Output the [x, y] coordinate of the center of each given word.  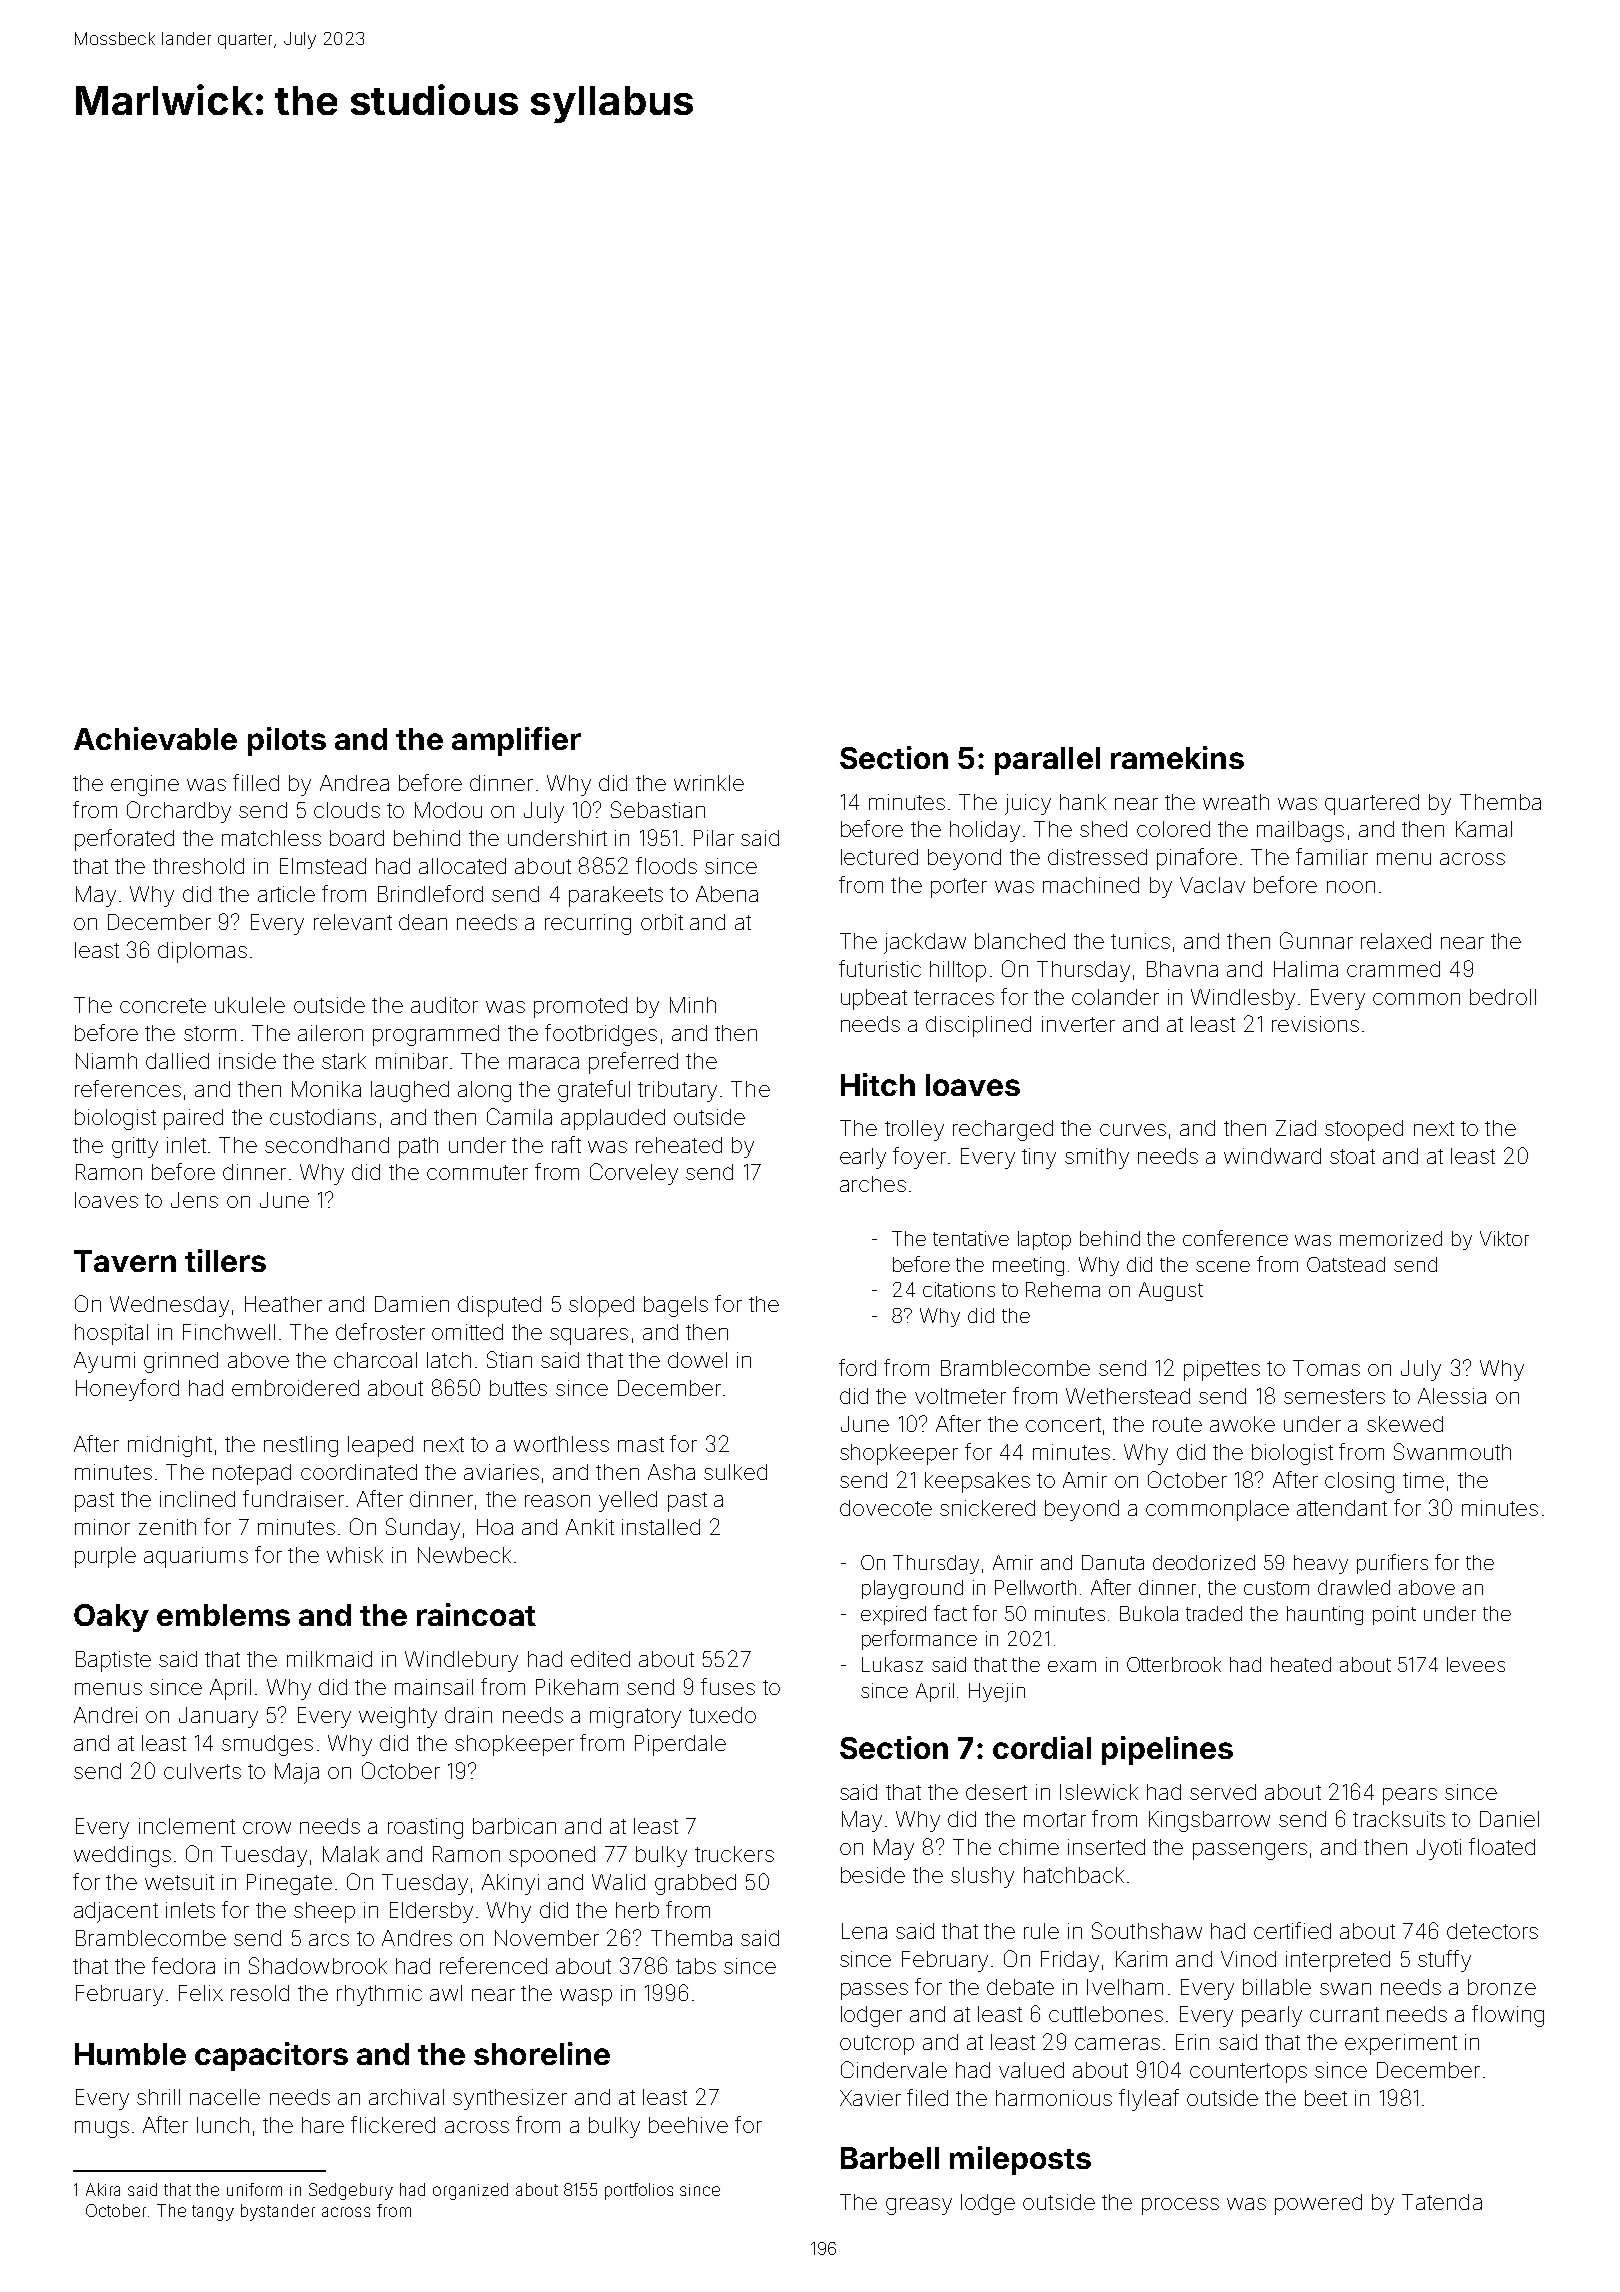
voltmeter [960, 1396]
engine [145, 785]
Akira [103, 2189]
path [418, 1147]
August [1171, 1291]
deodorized [1204, 1562]
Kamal [1484, 829]
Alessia [1452, 1396]
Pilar [714, 838]
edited [600, 1659]
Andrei [105, 1715]
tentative [971, 1238]
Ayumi [104, 1362]
